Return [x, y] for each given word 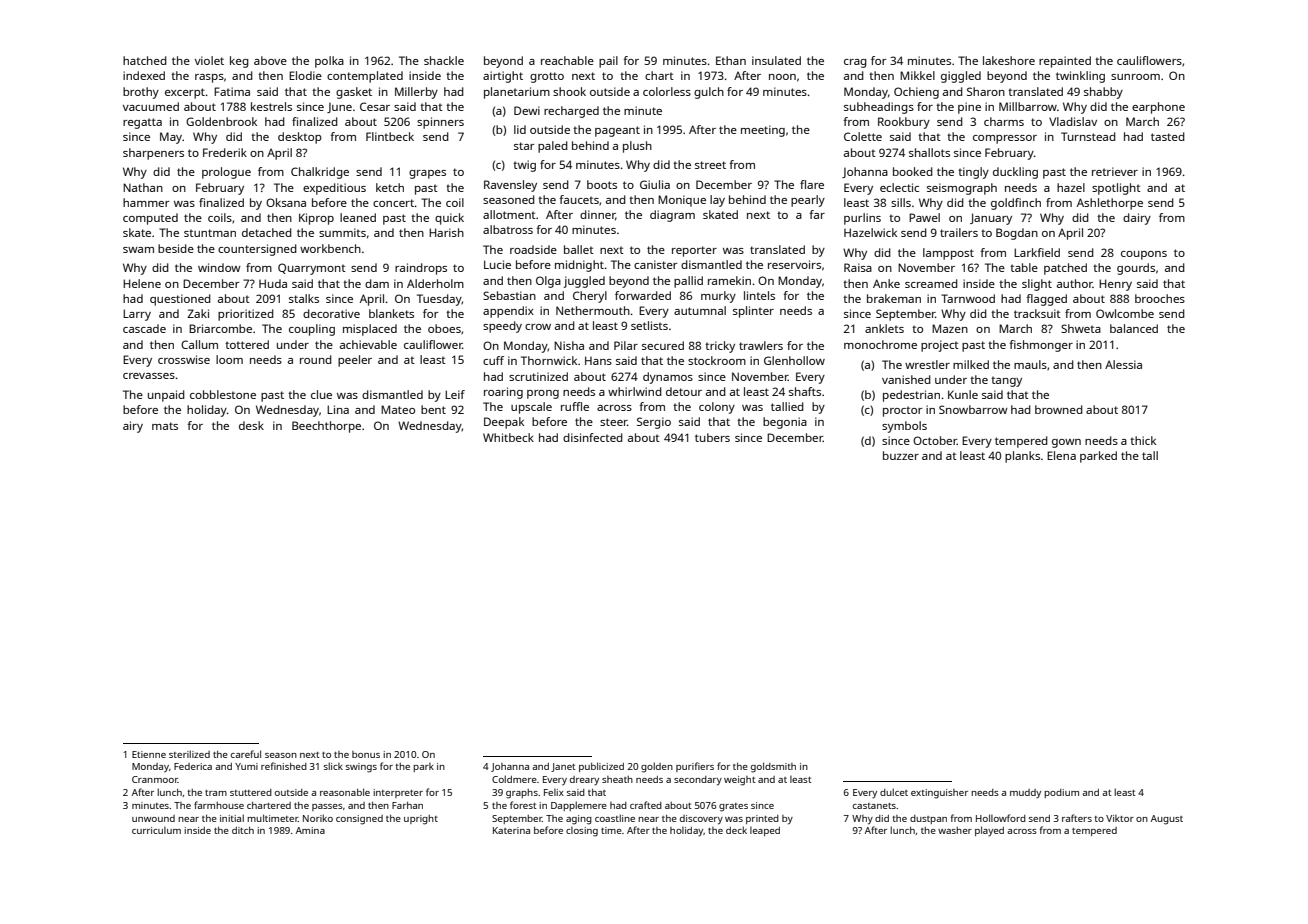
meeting [763, 131]
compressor [1005, 139]
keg [239, 62]
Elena [1061, 455]
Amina [310, 830]
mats [165, 426]
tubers [712, 437]
